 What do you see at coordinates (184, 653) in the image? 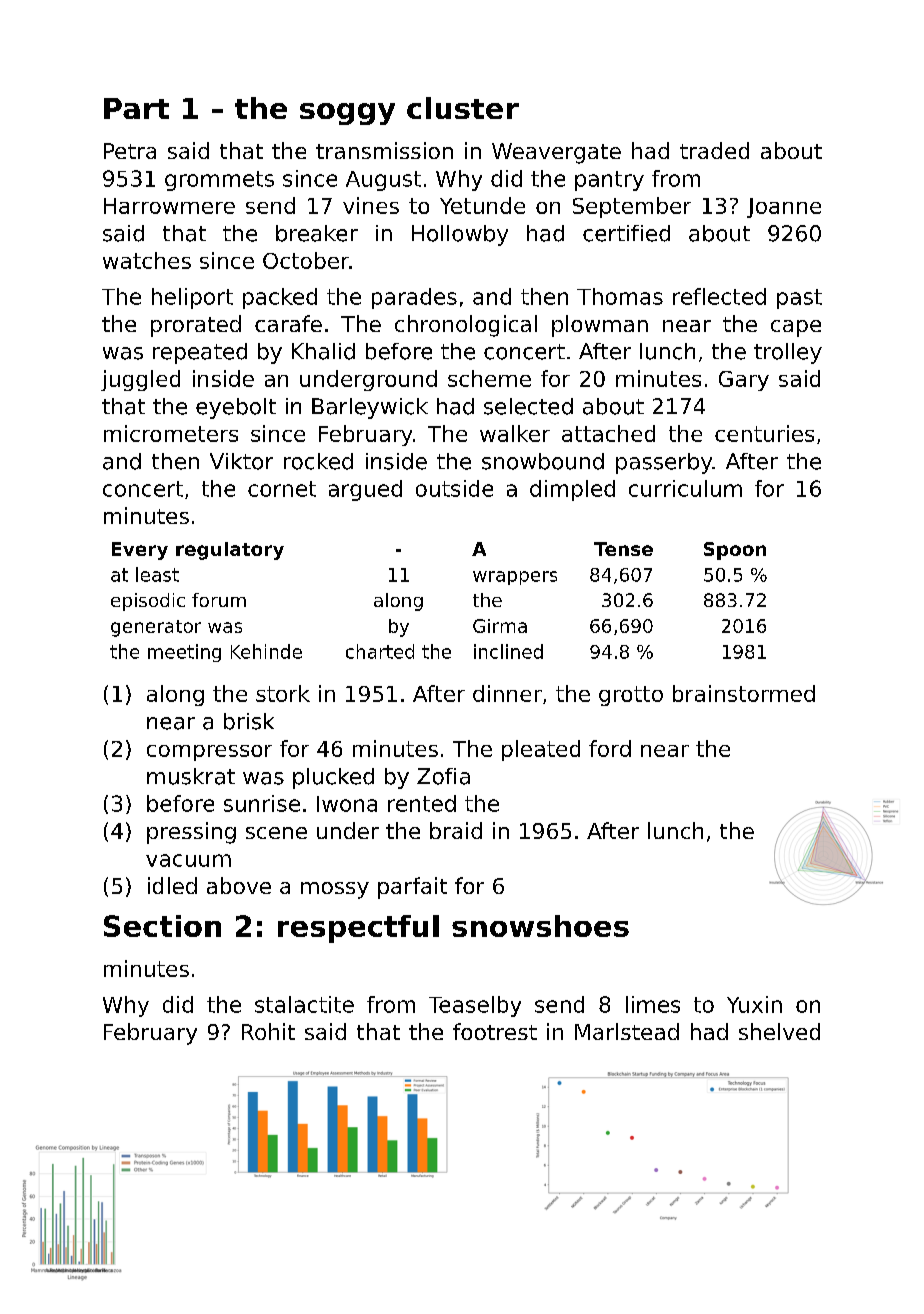
I see `meeting` at bounding box center [184, 653].
